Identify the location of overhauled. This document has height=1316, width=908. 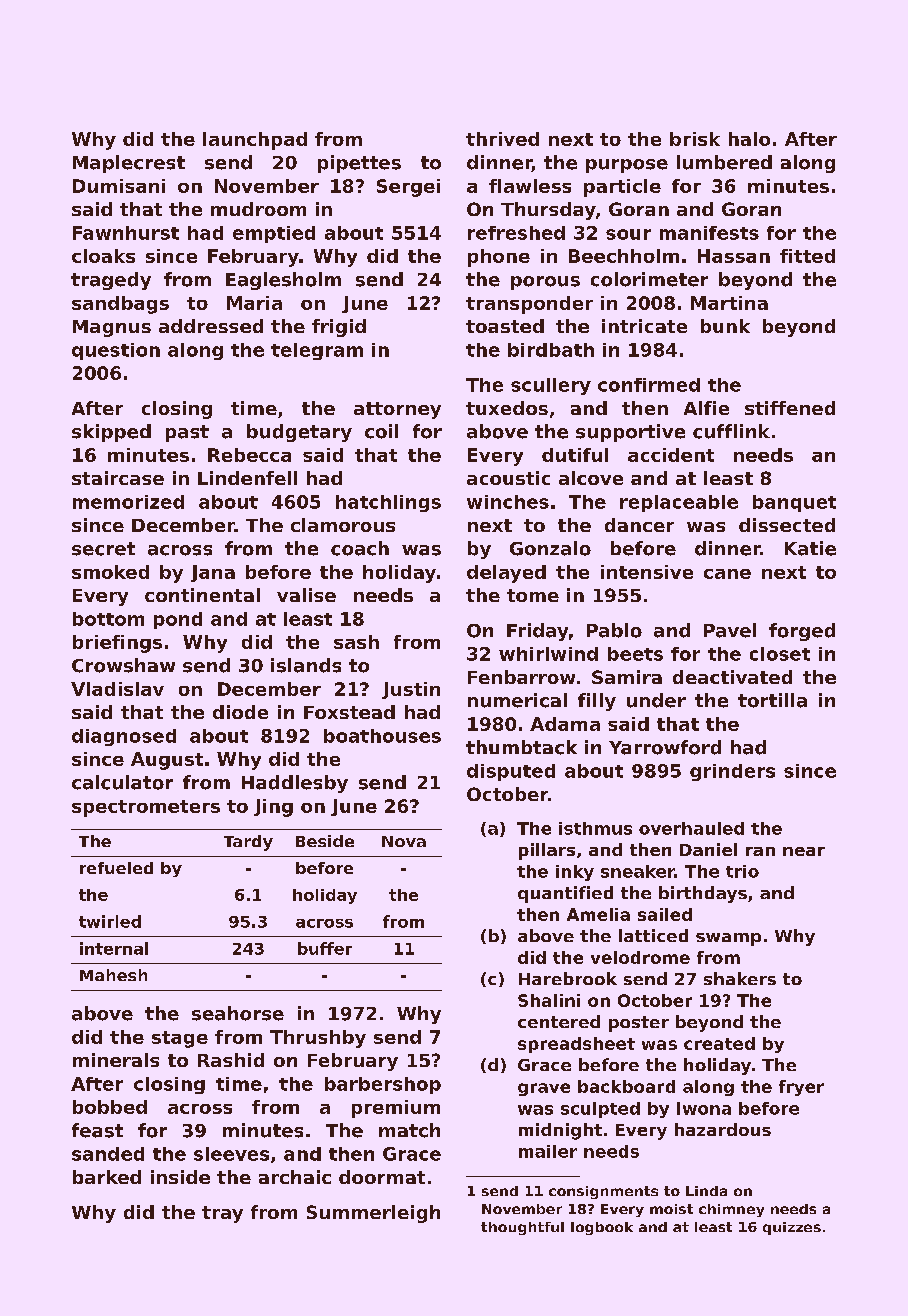
(691, 828).
